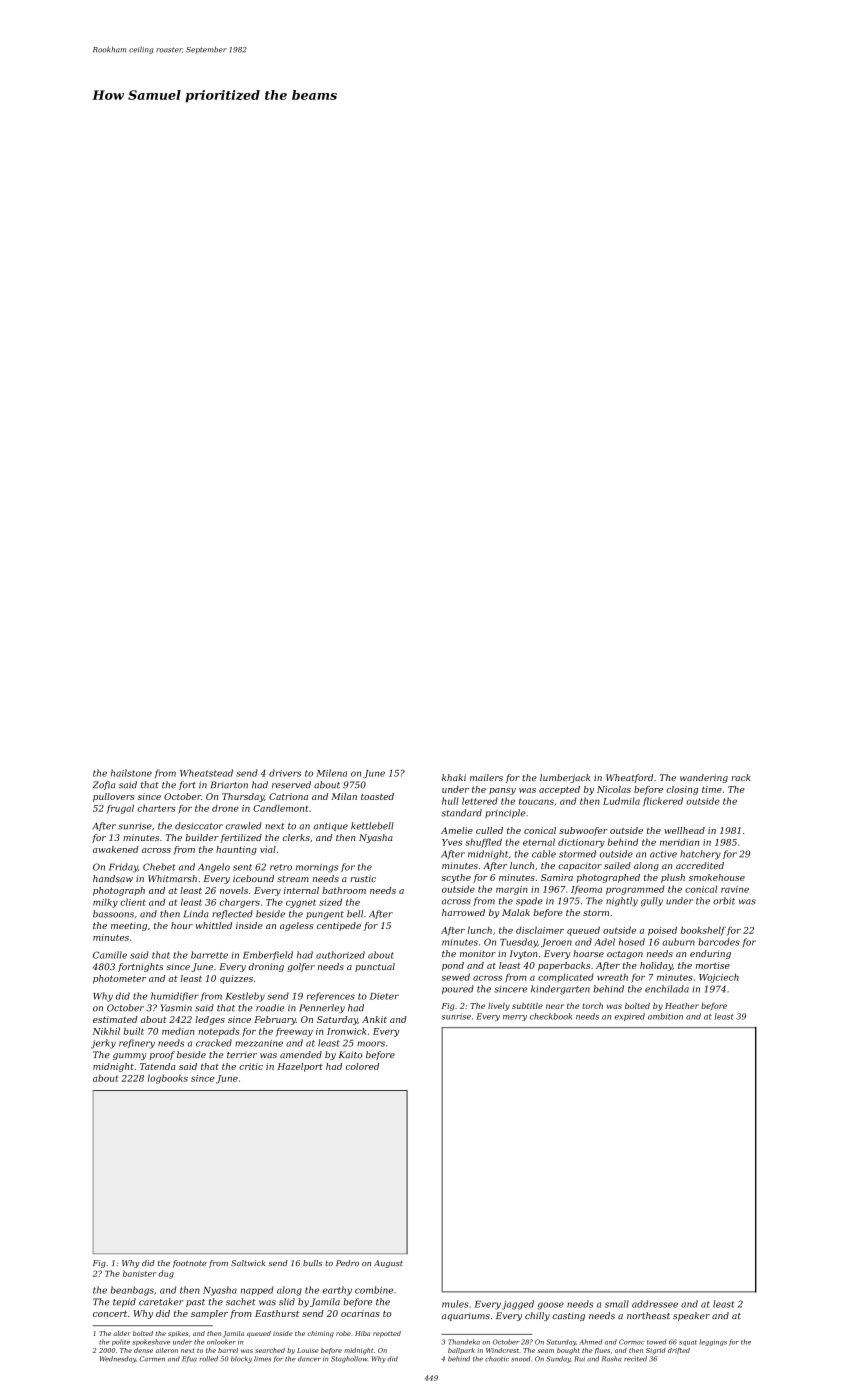  What do you see at coordinates (457, 830) in the screenshot?
I see `Amelie` at bounding box center [457, 830].
